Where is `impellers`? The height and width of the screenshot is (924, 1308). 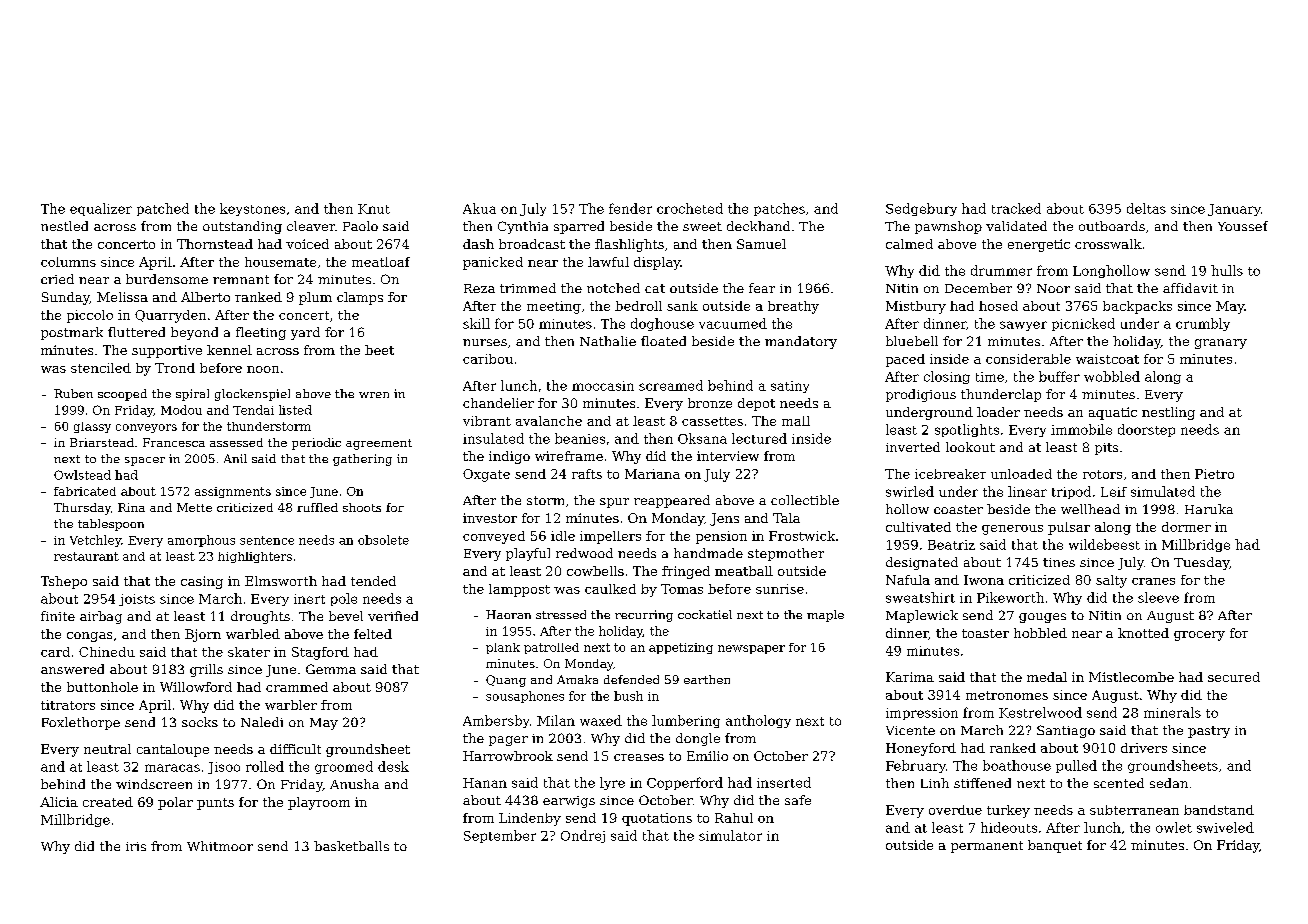 impellers is located at coordinates (610, 537).
